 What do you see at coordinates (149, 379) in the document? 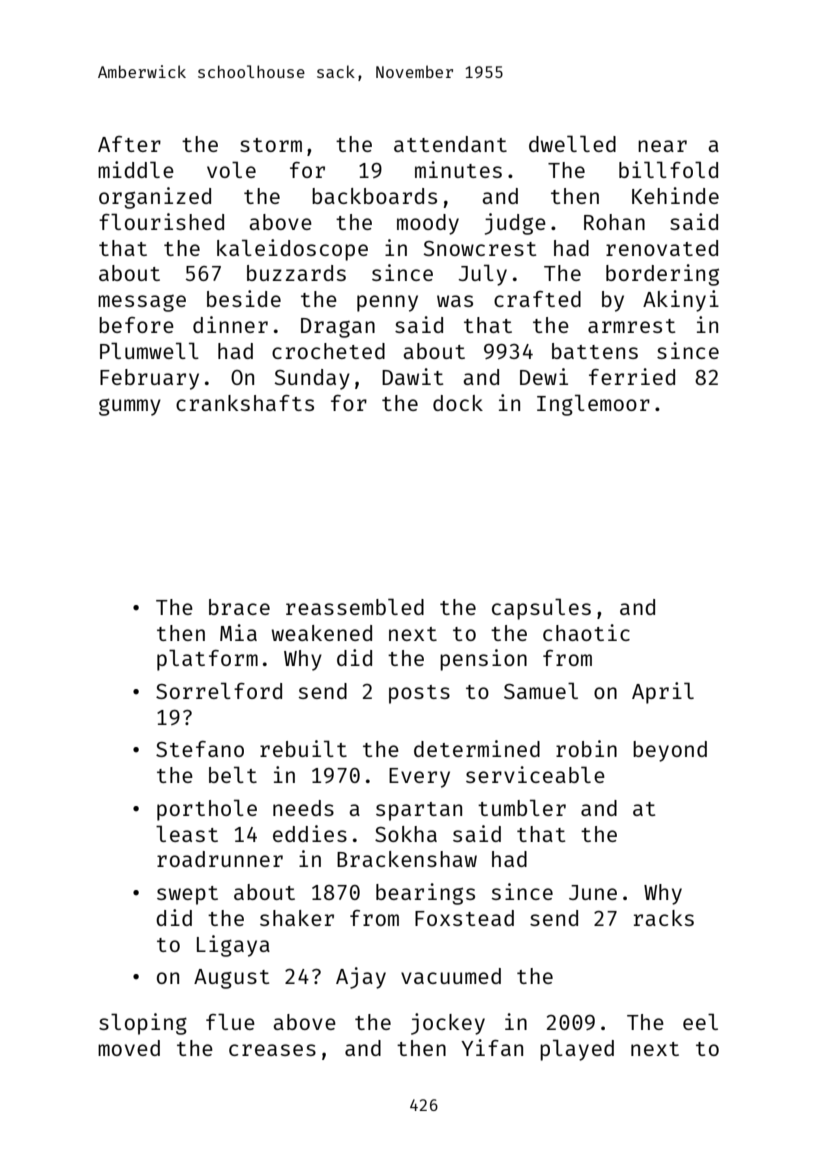
I see `February` at bounding box center [149, 379].
